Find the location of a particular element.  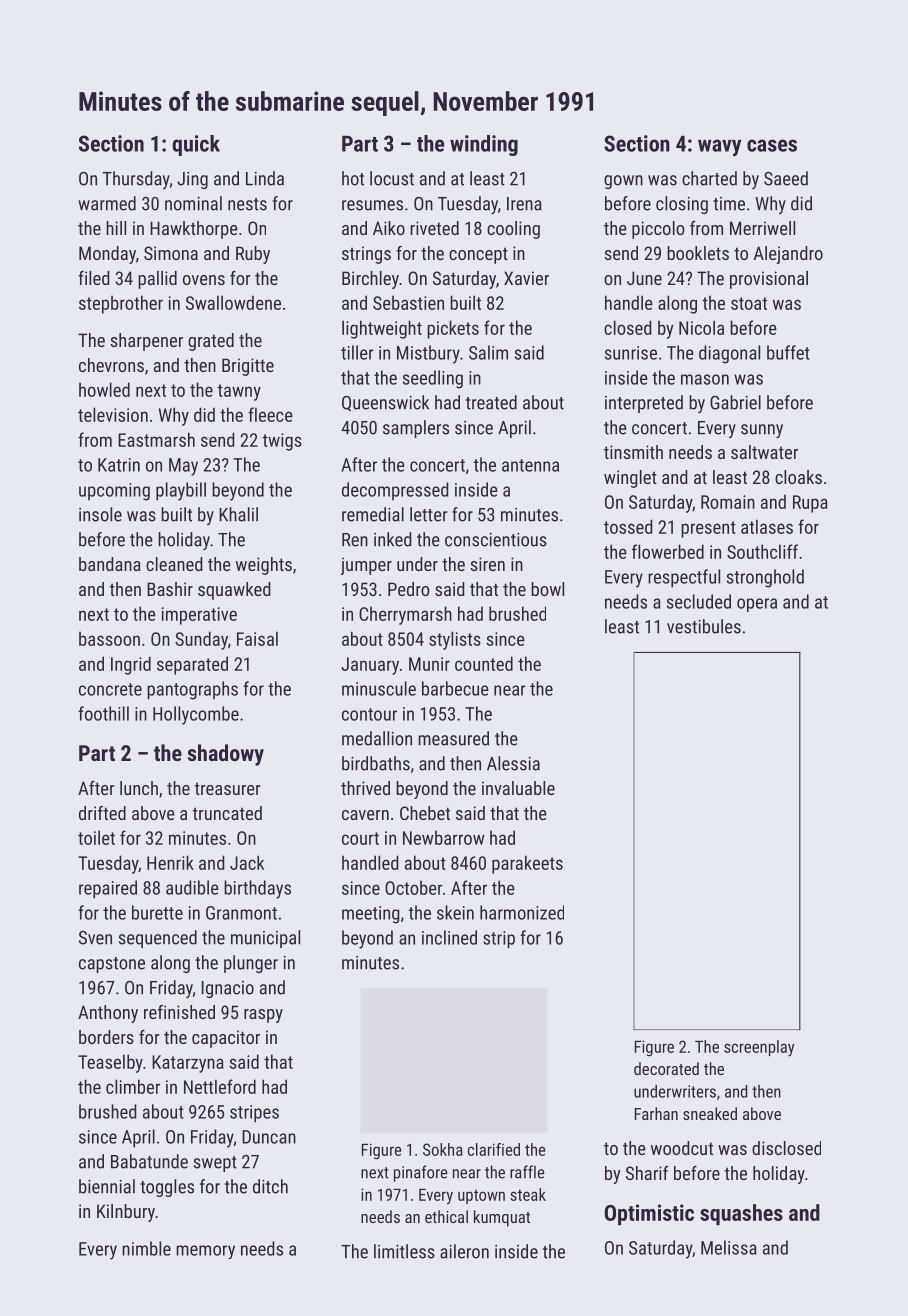

nimble is located at coordinates (146, 1248).
